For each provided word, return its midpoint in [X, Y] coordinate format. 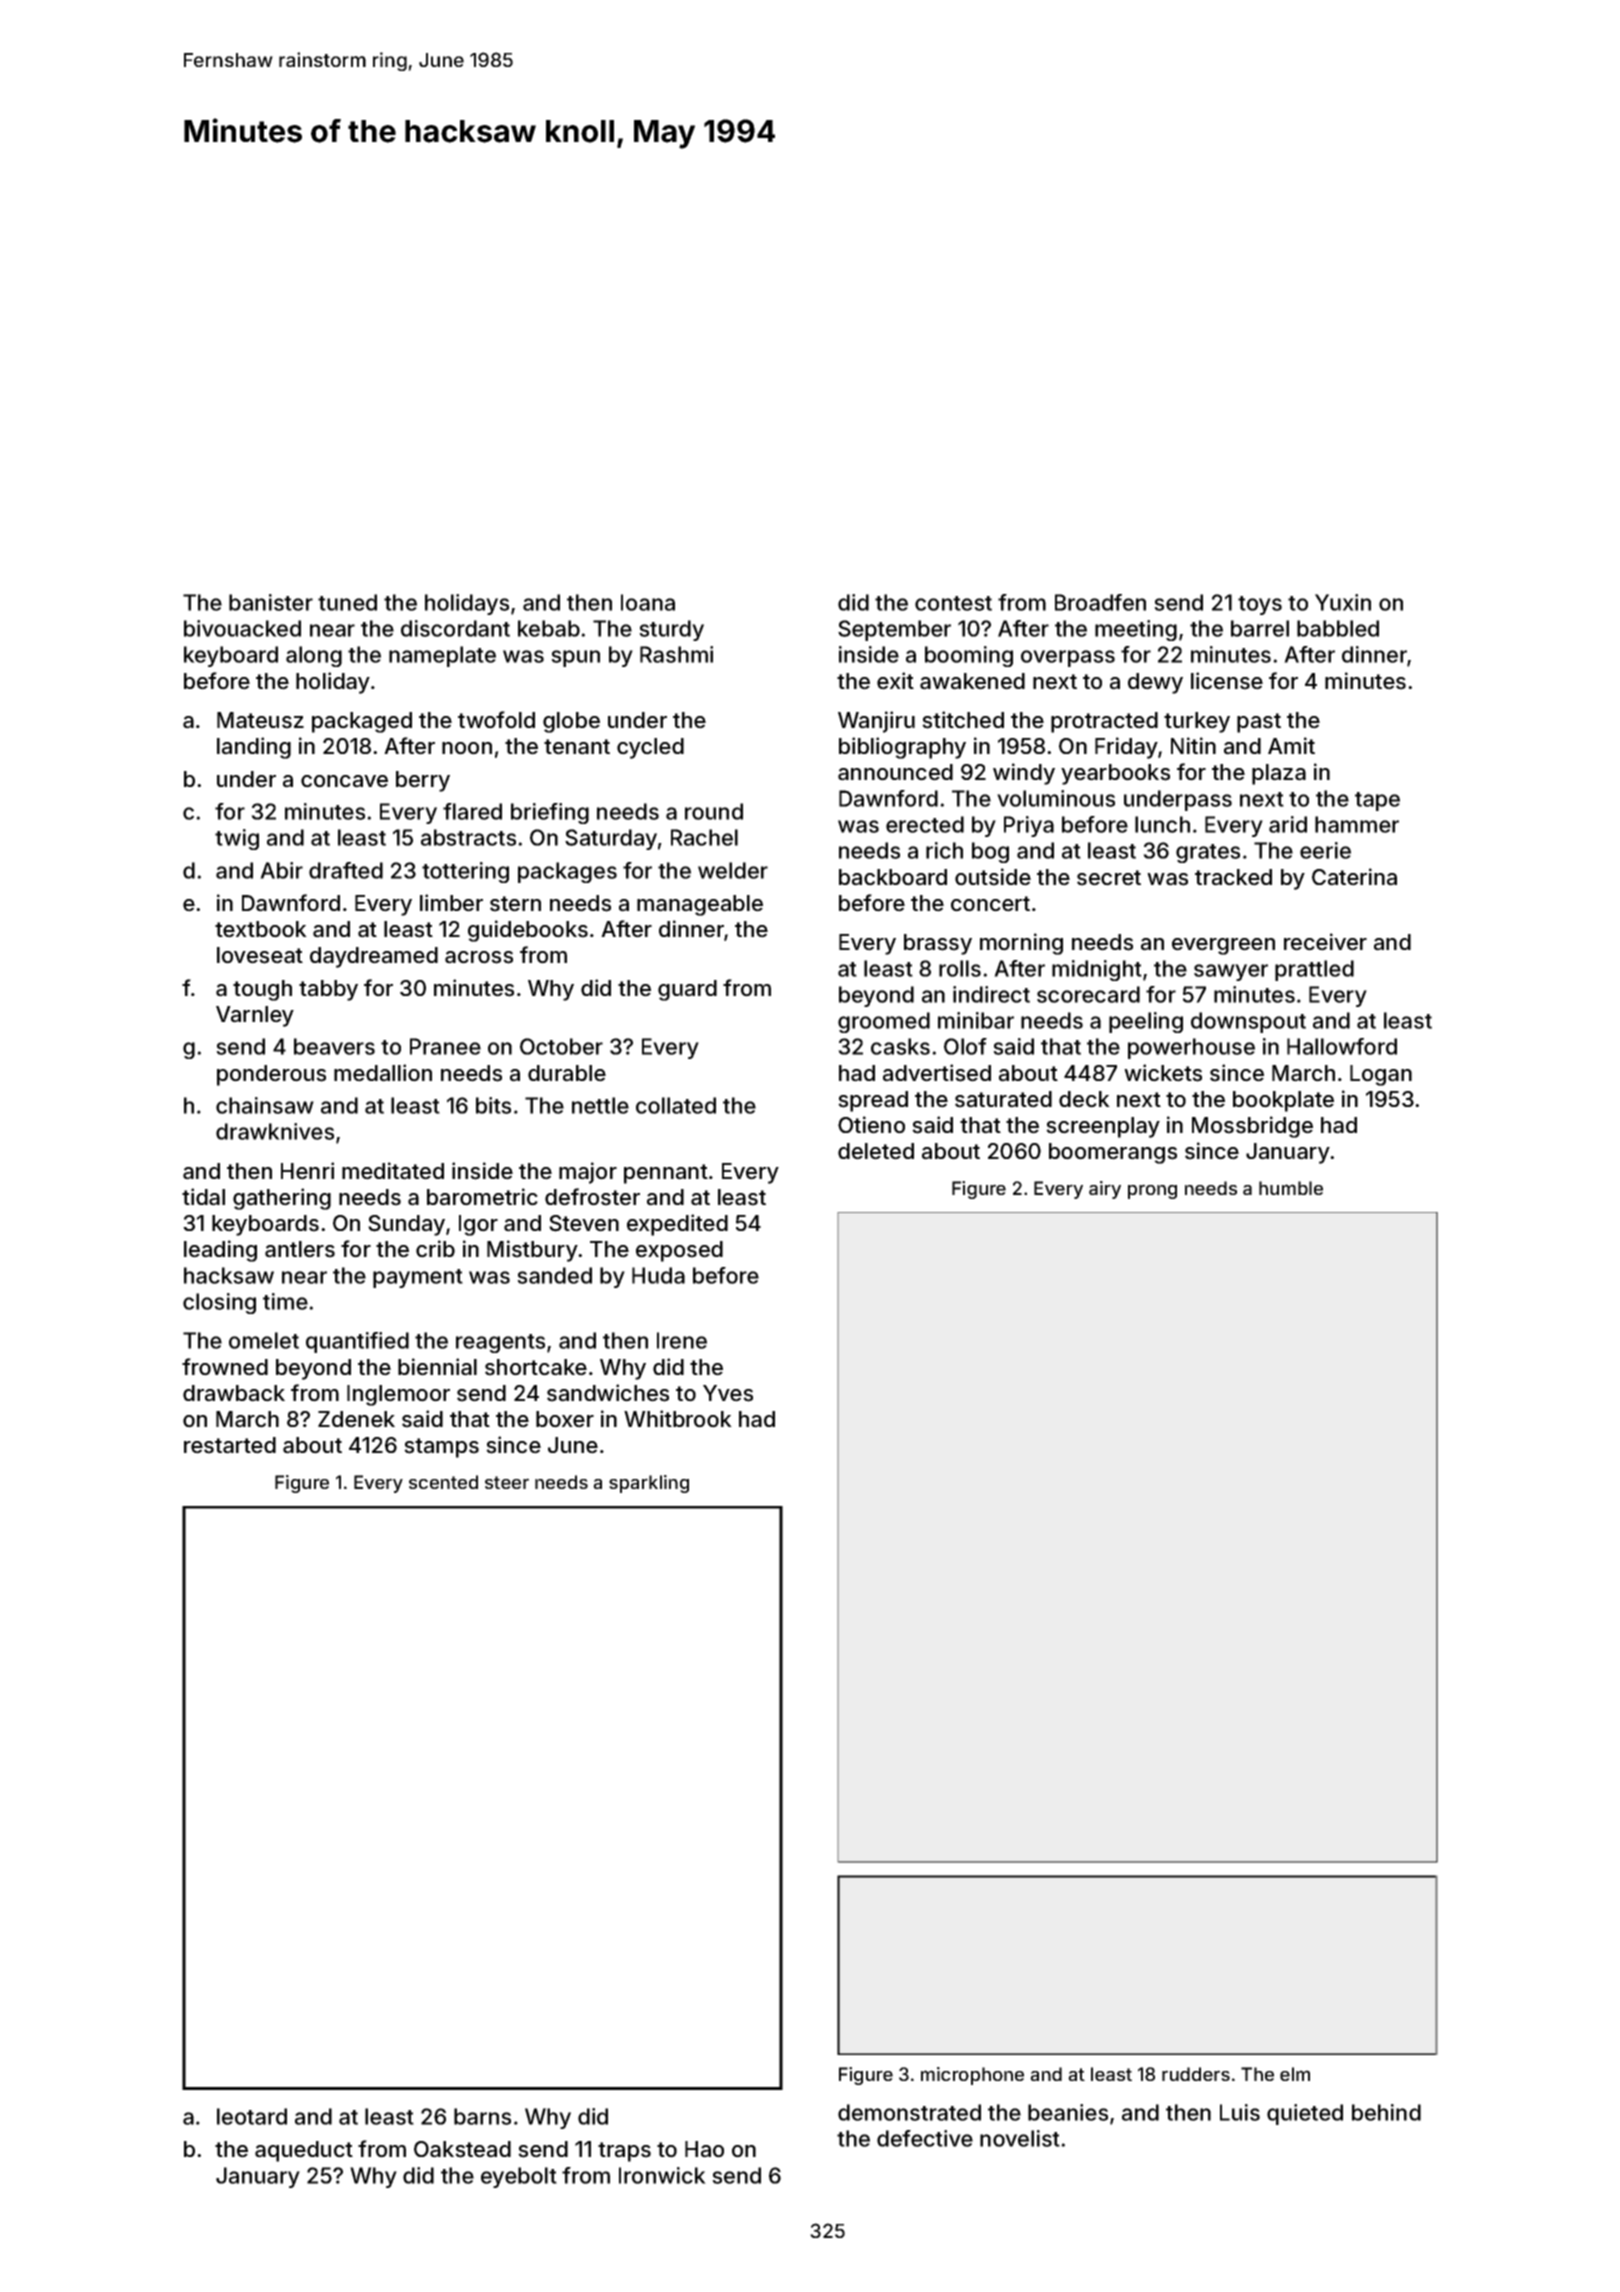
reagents [500, 1343]
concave [344, 781]
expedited [677, 1225]
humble [1291, 1188]
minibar [976, 1020]
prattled [1314, 970]
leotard [252, 2116]
